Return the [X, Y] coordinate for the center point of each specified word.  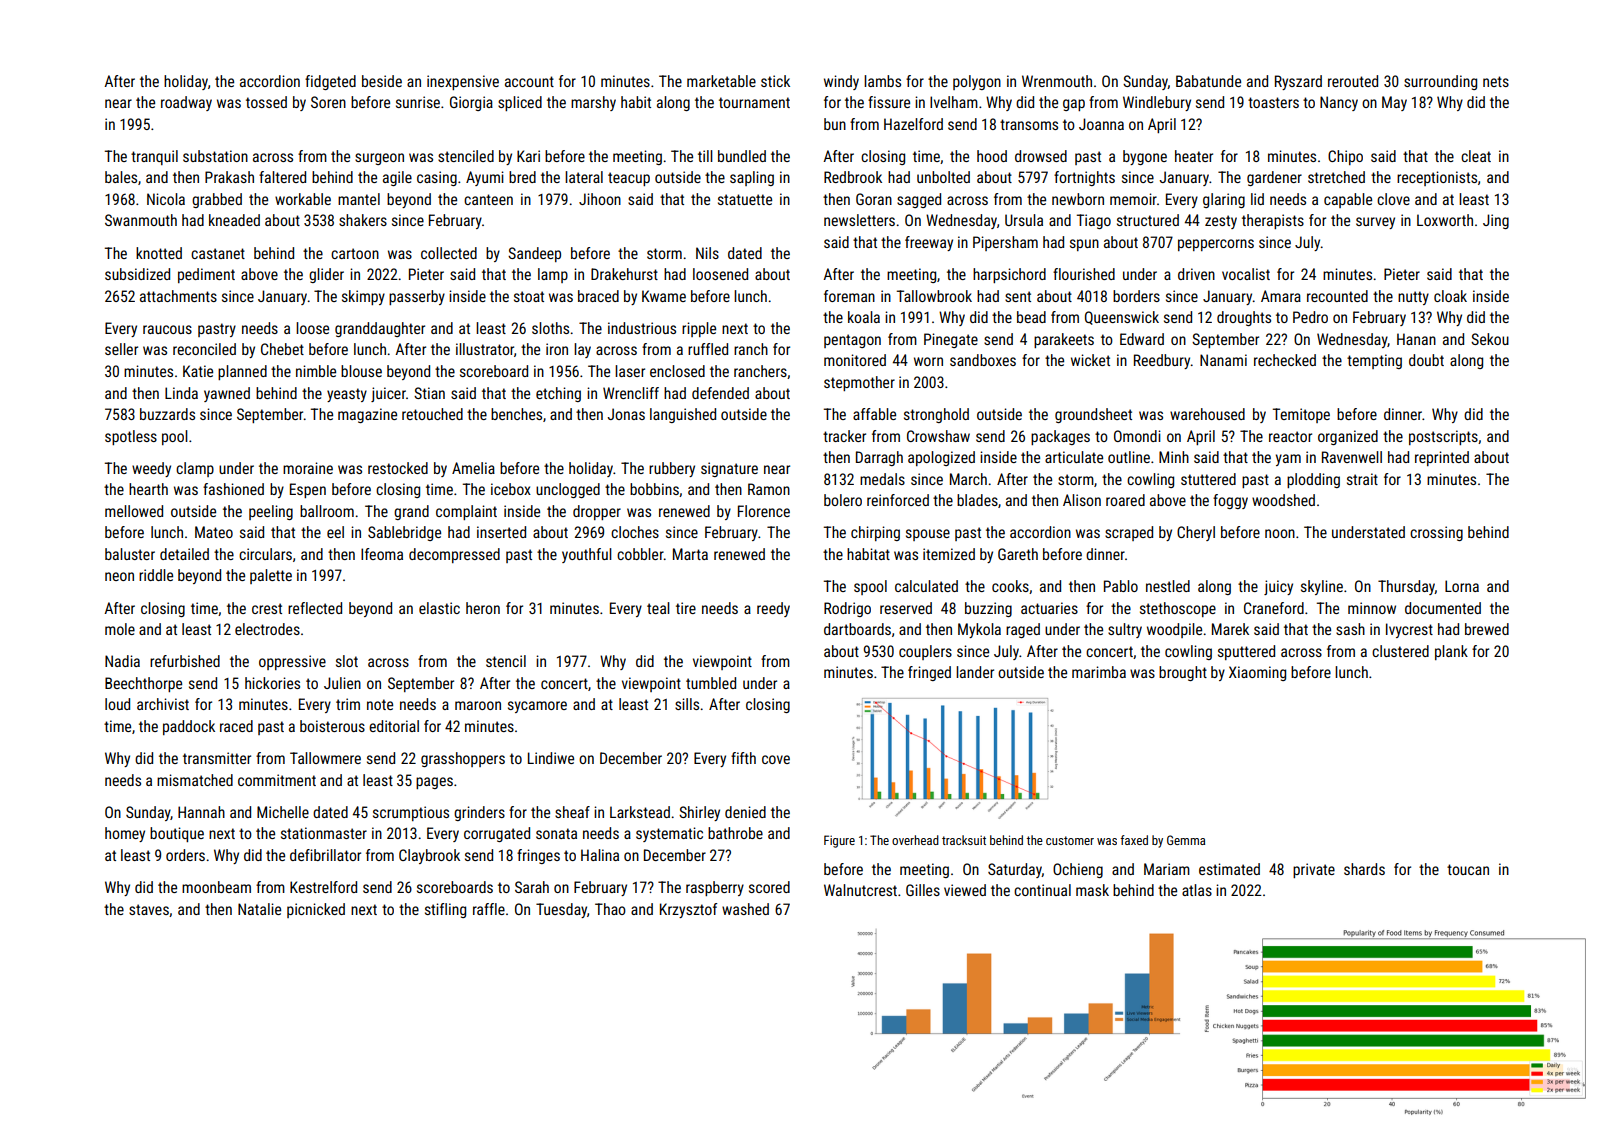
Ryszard [1298, 82]
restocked [398, 468]
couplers [925, 652]
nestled [1168, 586]
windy [841, 82]
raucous [167, 329]
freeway [929, 243]
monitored [855, 360]
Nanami [1223, 360]
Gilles [923, 890]
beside [382, 81]
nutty [1413, 298]
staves [149, 909]
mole [120, 629]
